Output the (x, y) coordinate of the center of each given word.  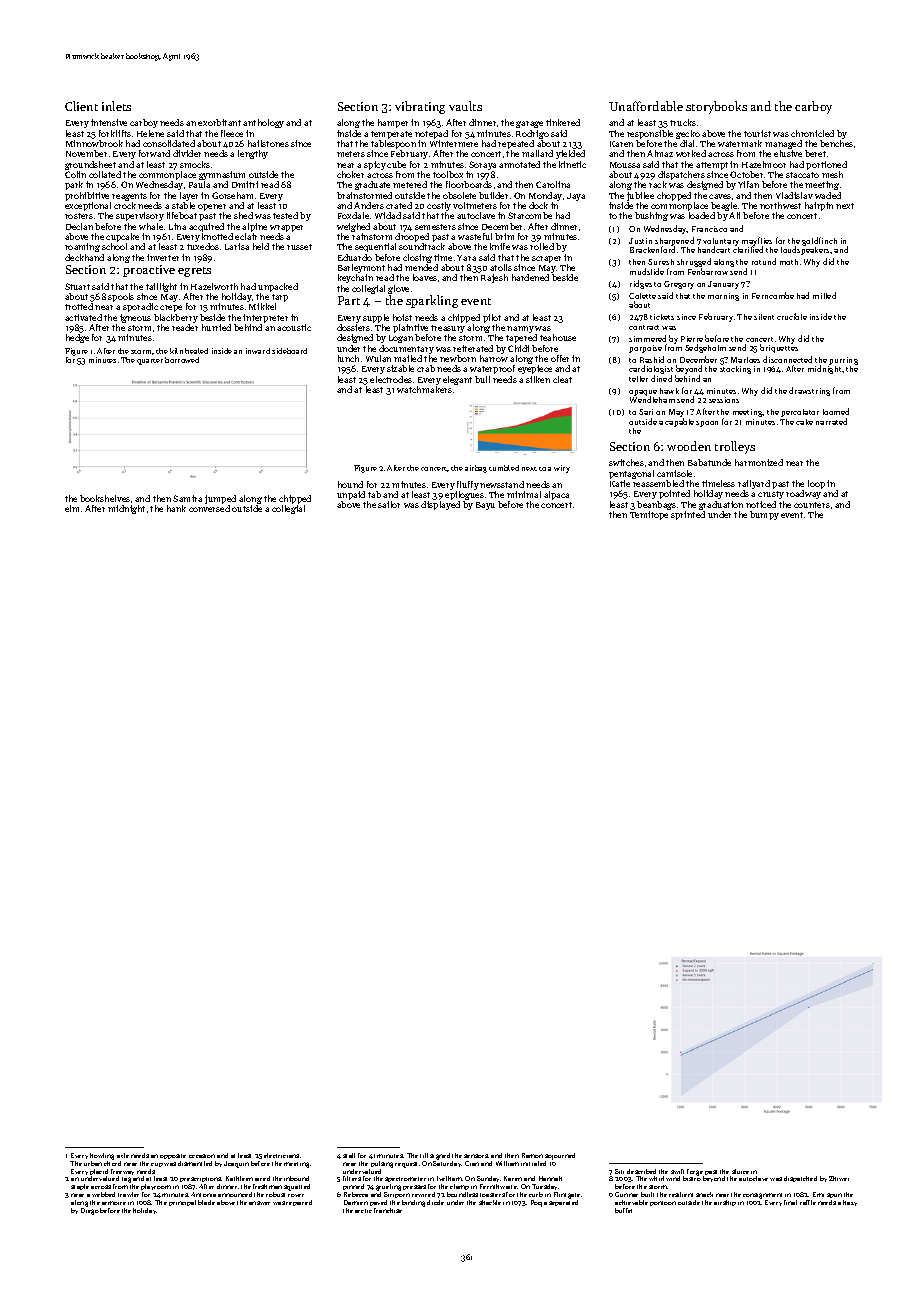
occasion (202, 1156)
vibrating (420, 107)
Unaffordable (646, 106)
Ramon (532, 1155)
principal (182, 1203)
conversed (209, 508)
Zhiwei (839, 1178)
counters (812, 505)
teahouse (558, 337)
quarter (150, 362)
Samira (187, 498)
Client (81, 106)
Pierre (692, 339)
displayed (440, 505)
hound (350, 484)
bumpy (764, 515)
